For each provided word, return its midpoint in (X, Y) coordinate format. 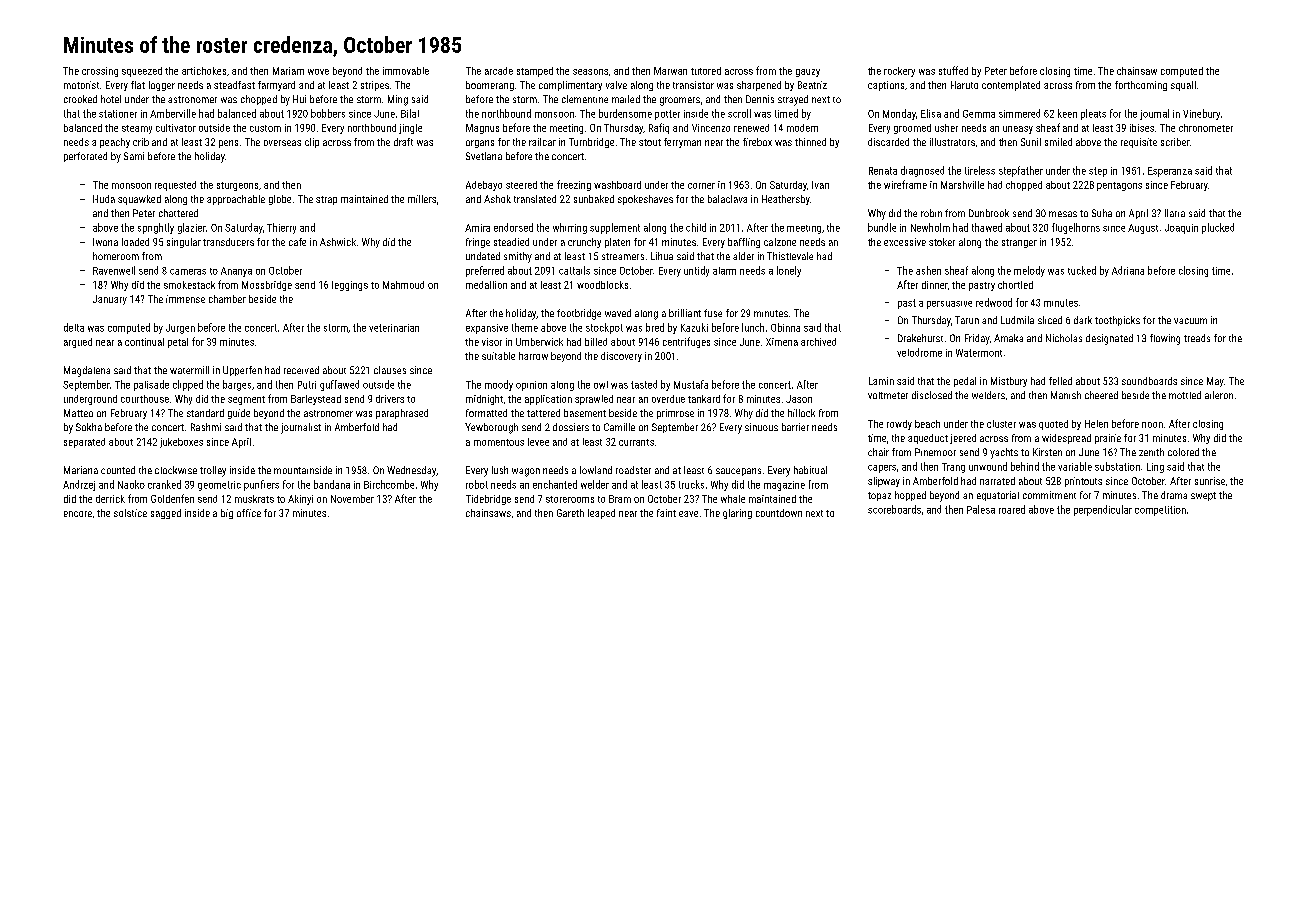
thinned (810, 142)
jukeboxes (181, 443)
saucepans (738, 472)
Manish (1066, 395)
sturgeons (237, 186)
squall (1183, 86)
